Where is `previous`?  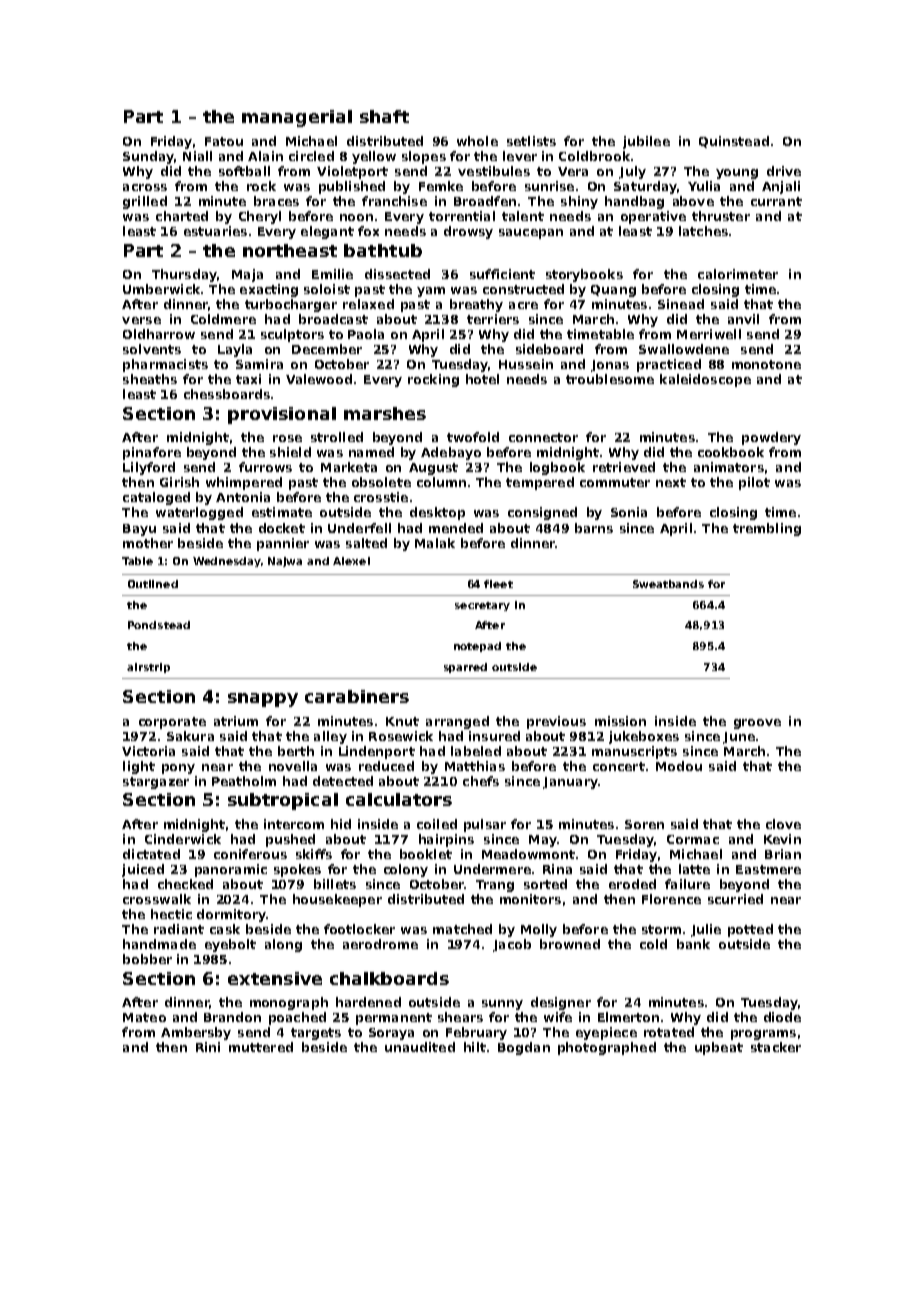
previous is located at coordinates (556, 722).
